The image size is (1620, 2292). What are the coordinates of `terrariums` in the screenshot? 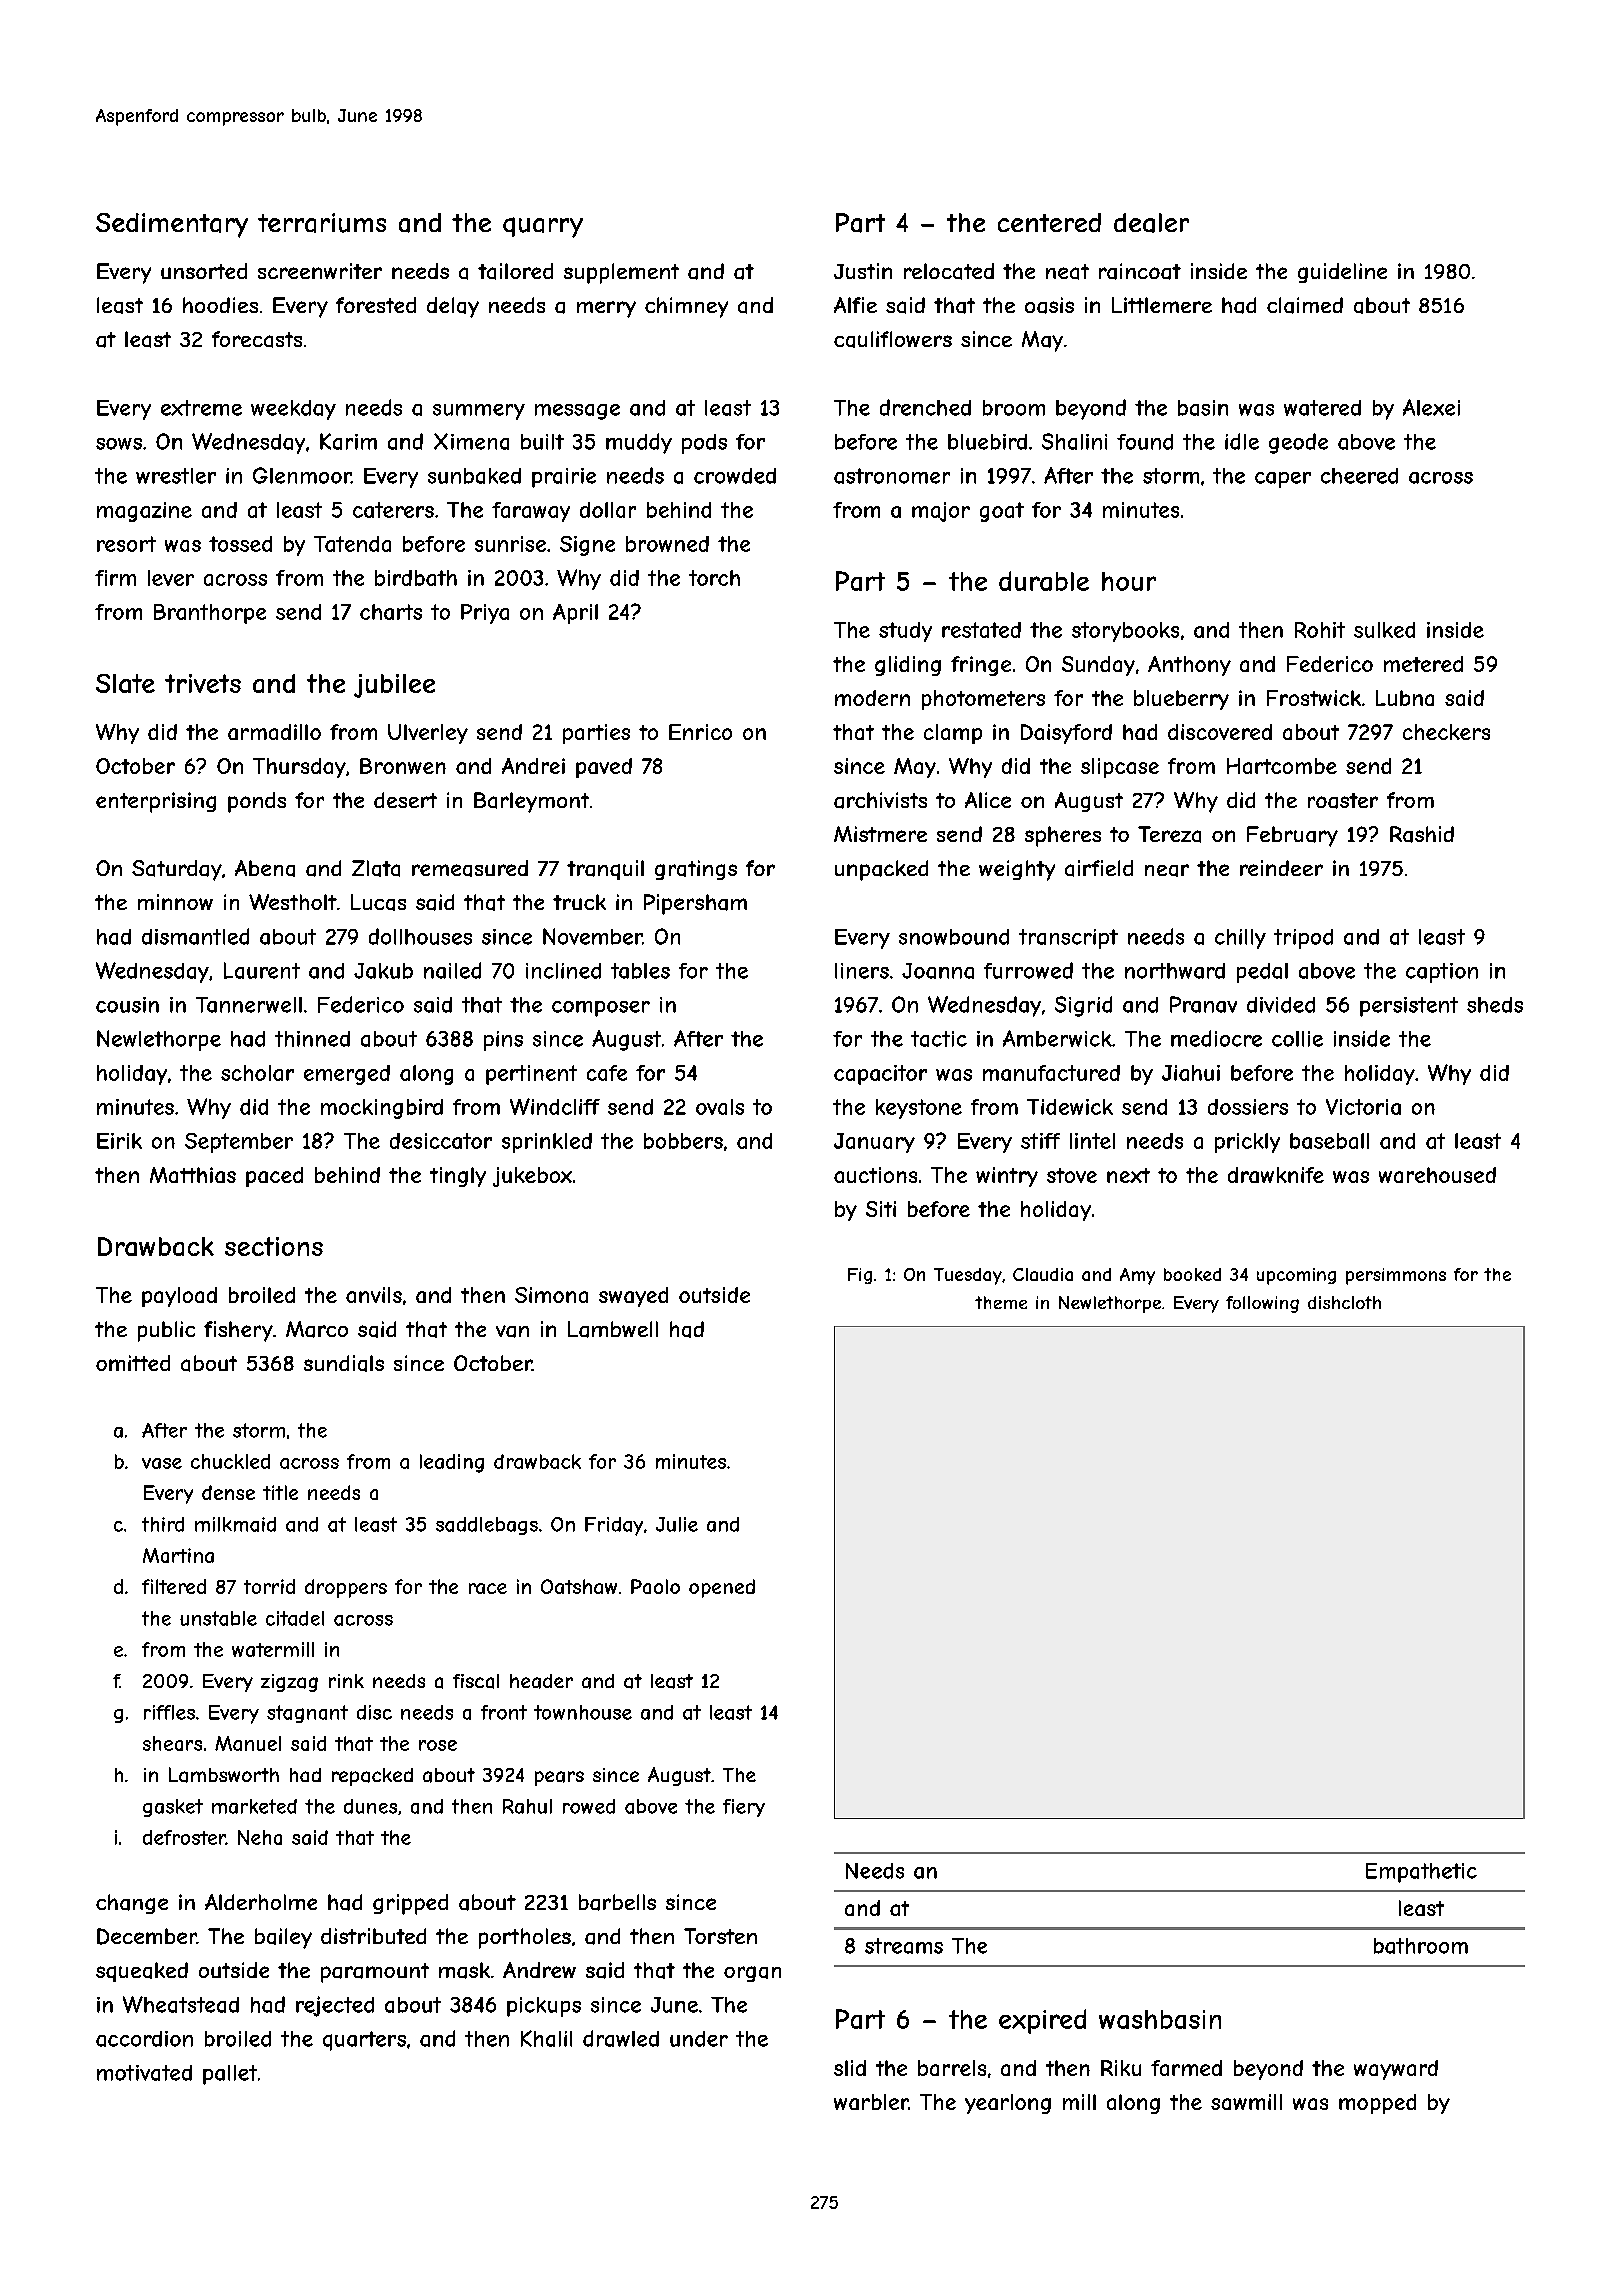 It's located at (322, 223).
